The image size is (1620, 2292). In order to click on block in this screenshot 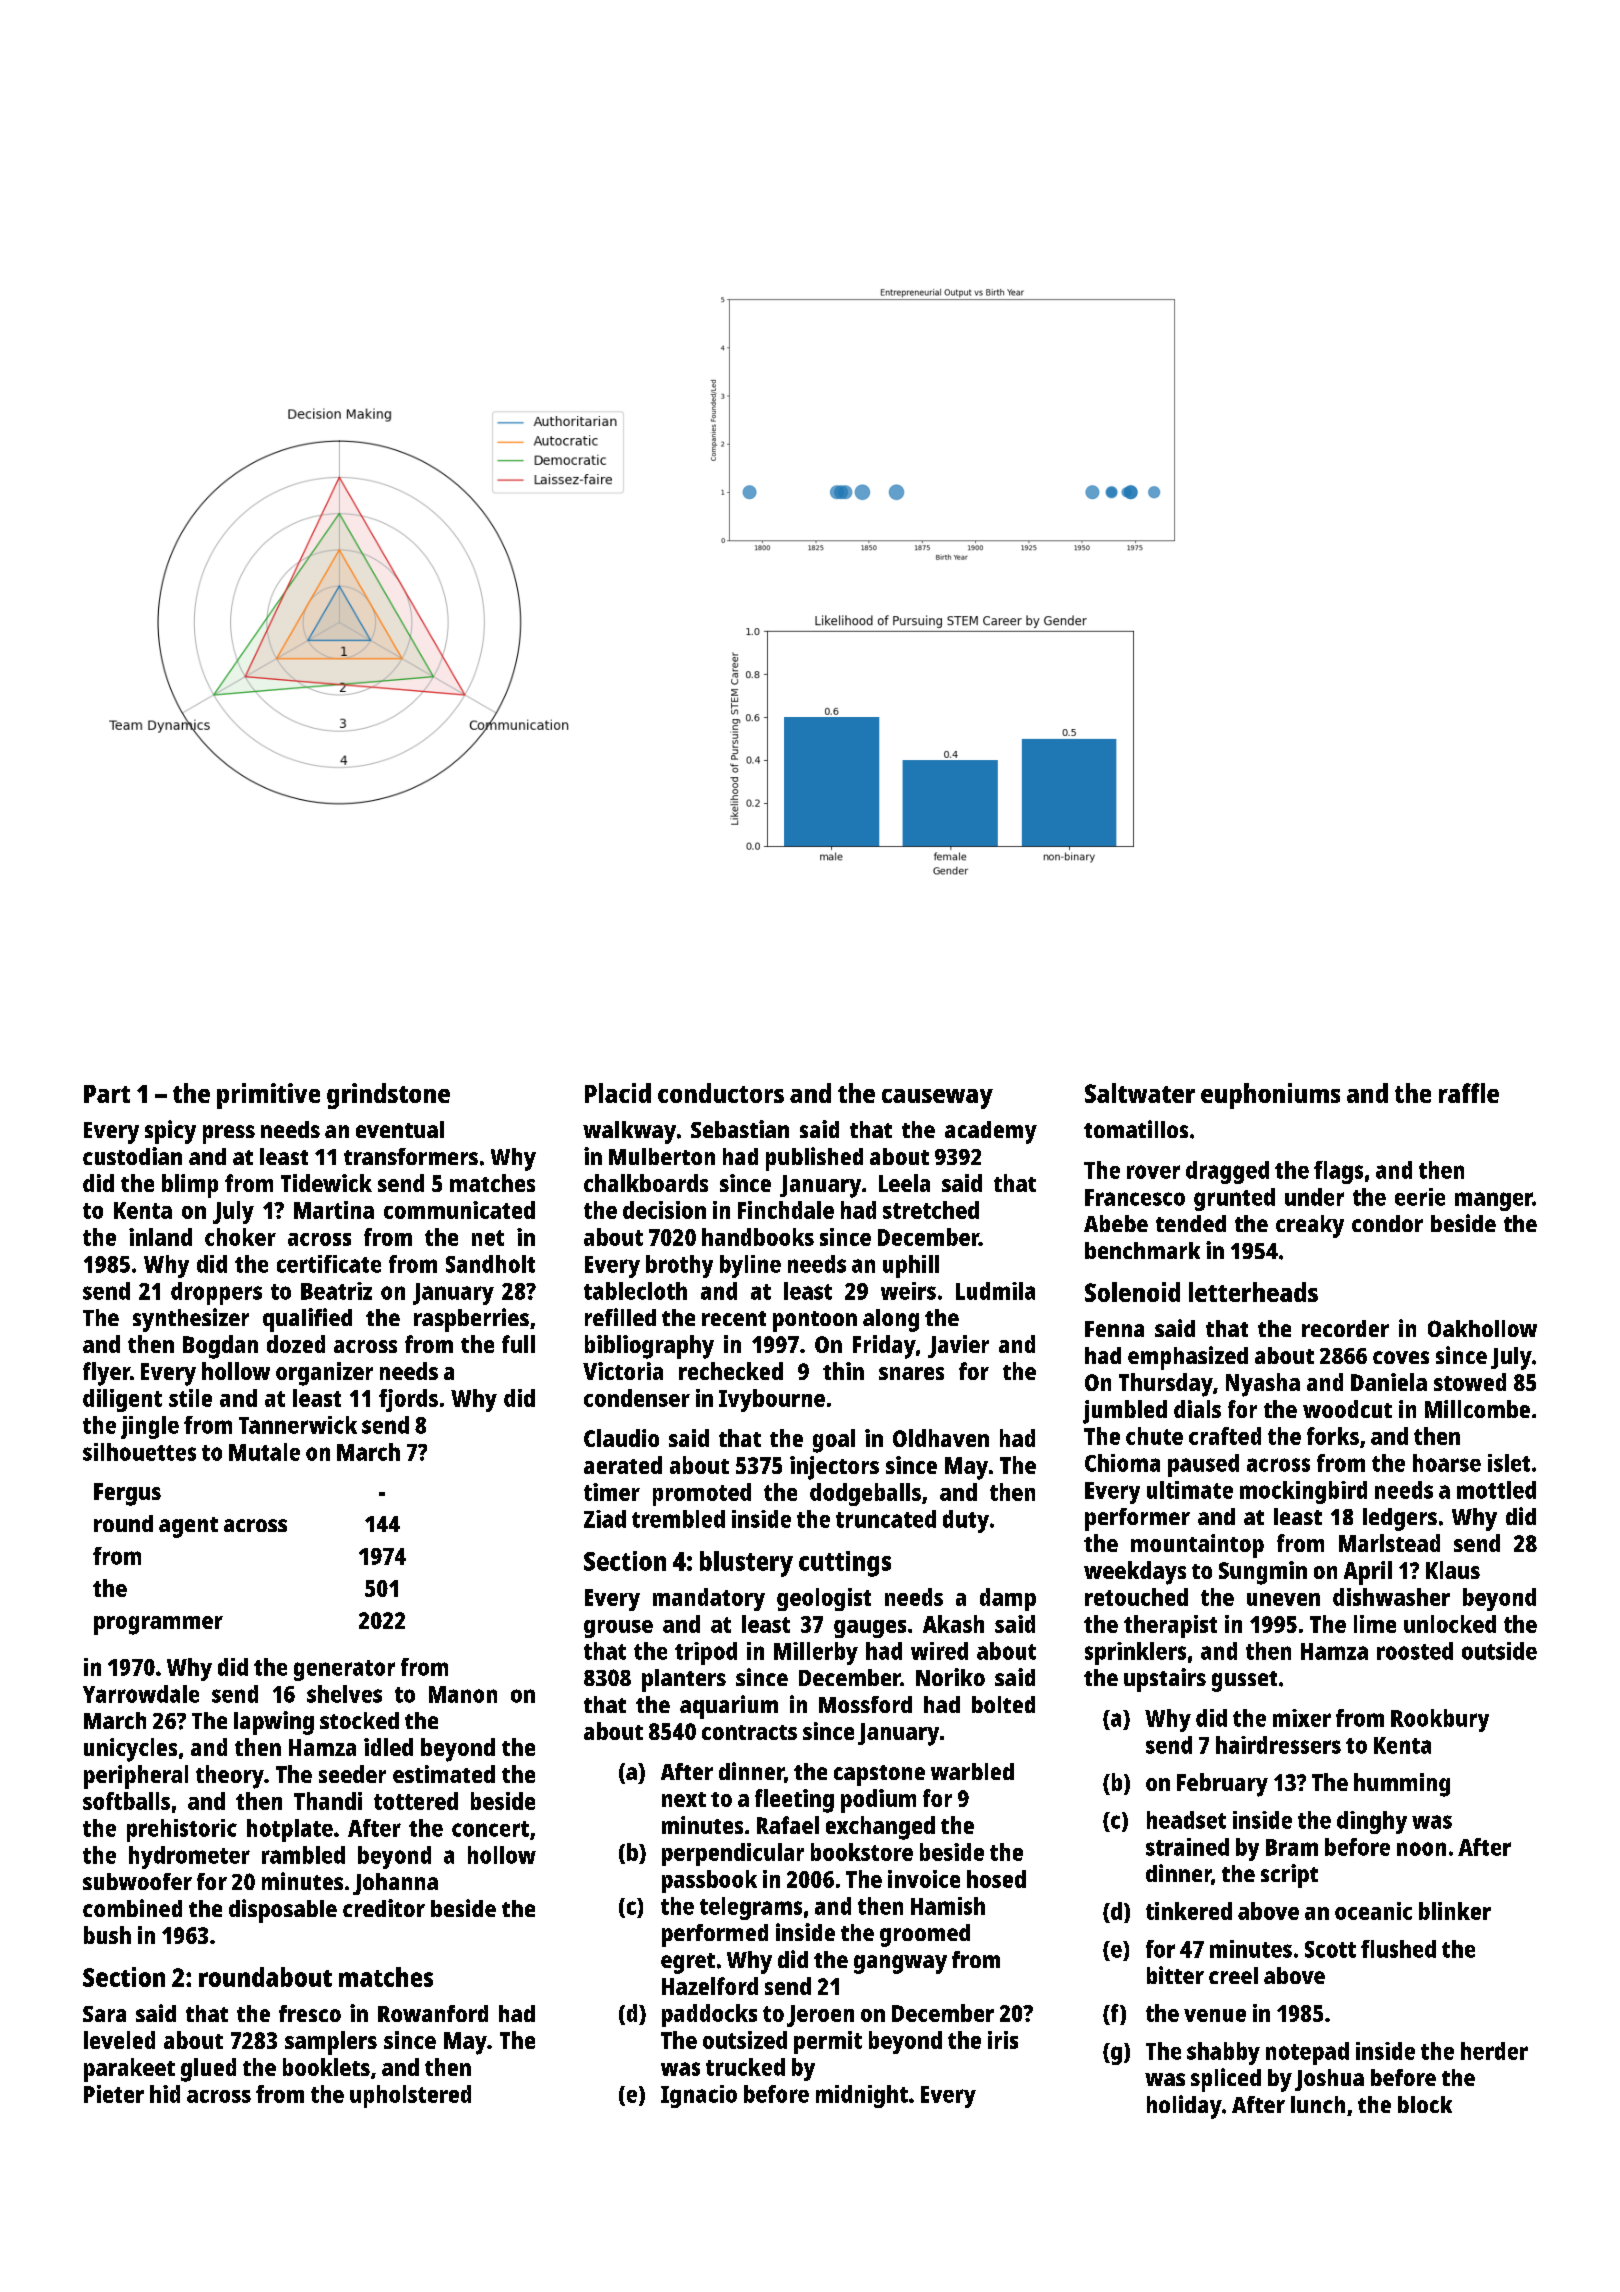, I will do `click(1425, 2104)`.
